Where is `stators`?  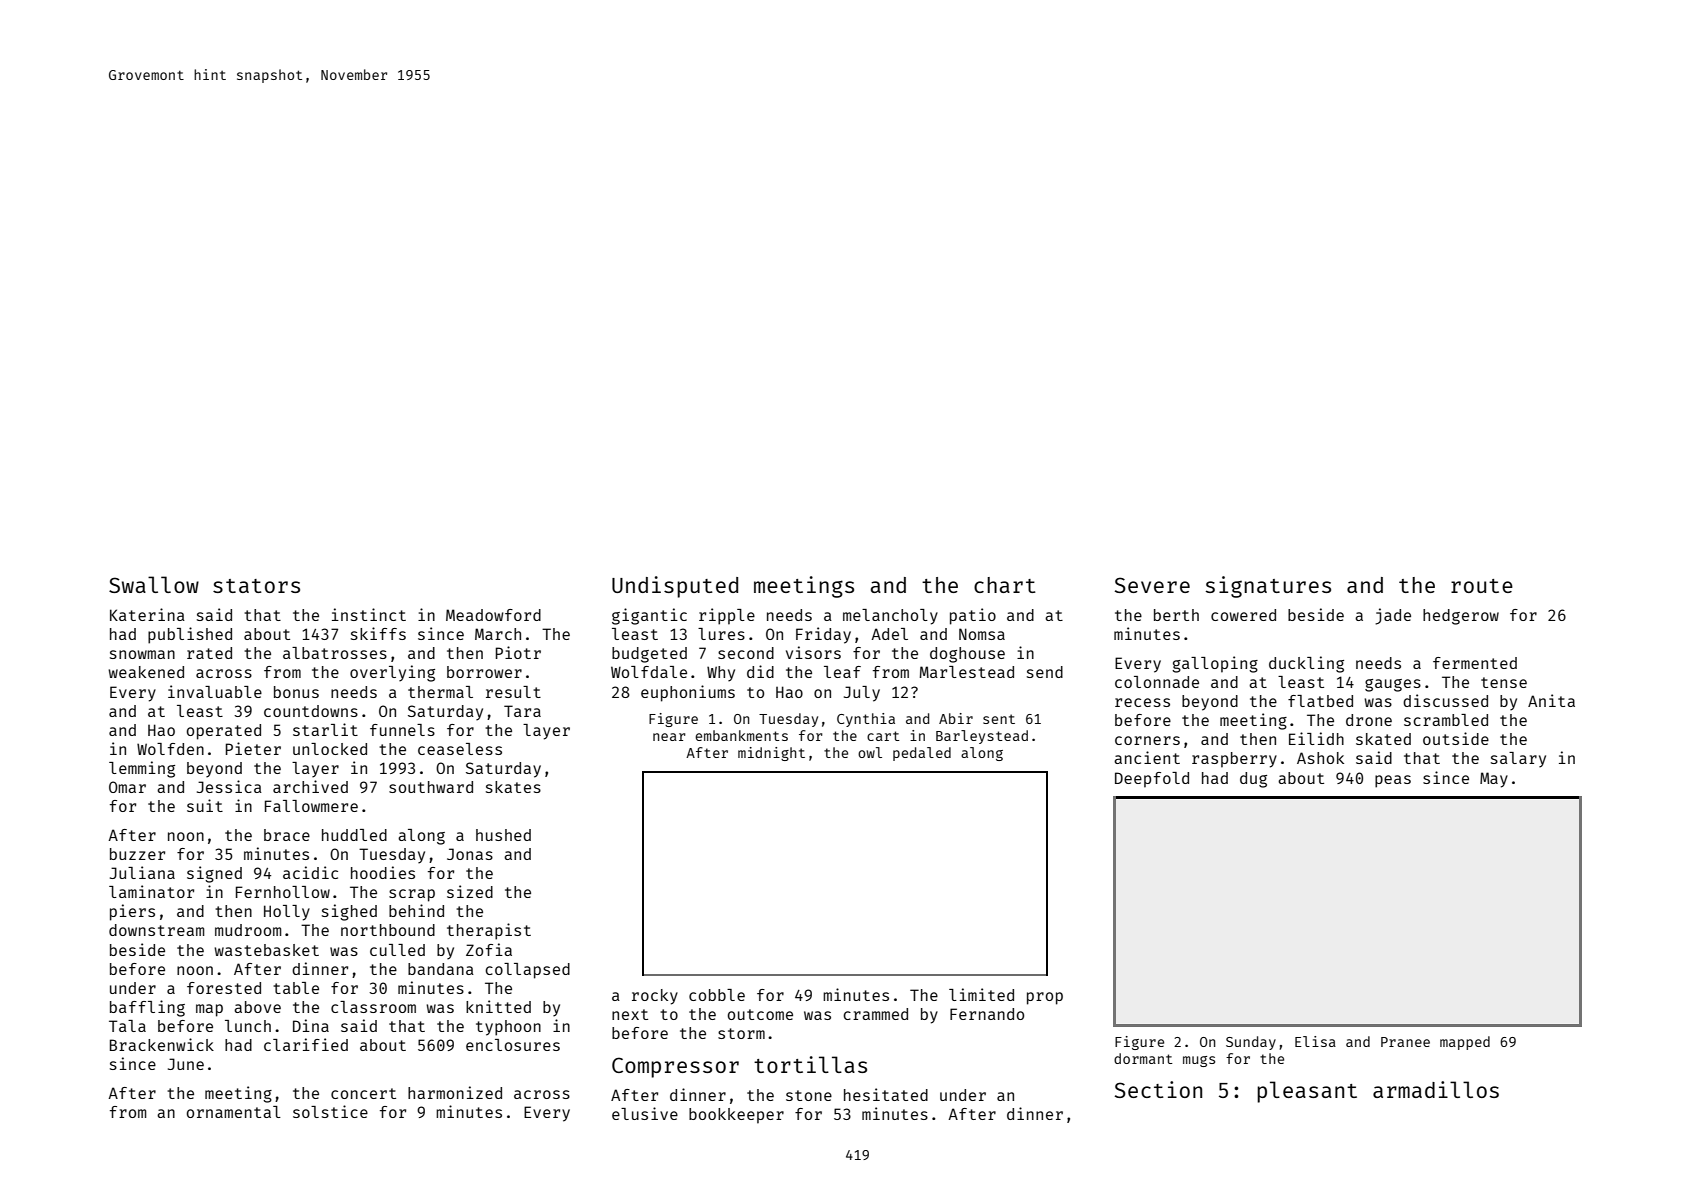 stators is located at coordinates (256, 586).
